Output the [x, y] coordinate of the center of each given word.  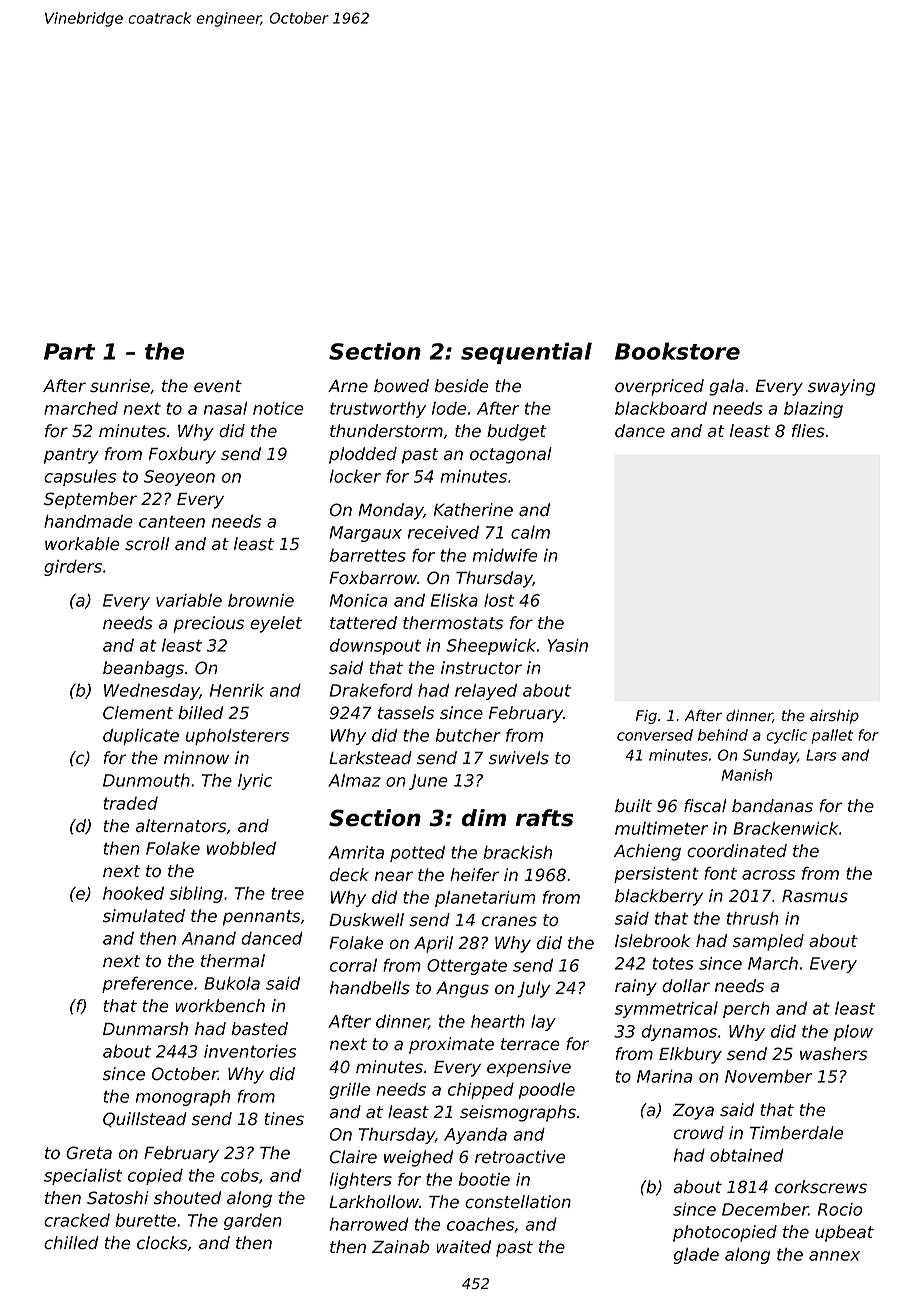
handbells [370, 988]
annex [834, 1256]
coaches [480, 1224]
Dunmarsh [145, 1029]
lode [449, 408]
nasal [225, 408]
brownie [261, 600]
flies [808, 431]
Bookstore [677, 351]
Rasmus [815, 896]
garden [253, 1222]
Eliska [454, 600]
